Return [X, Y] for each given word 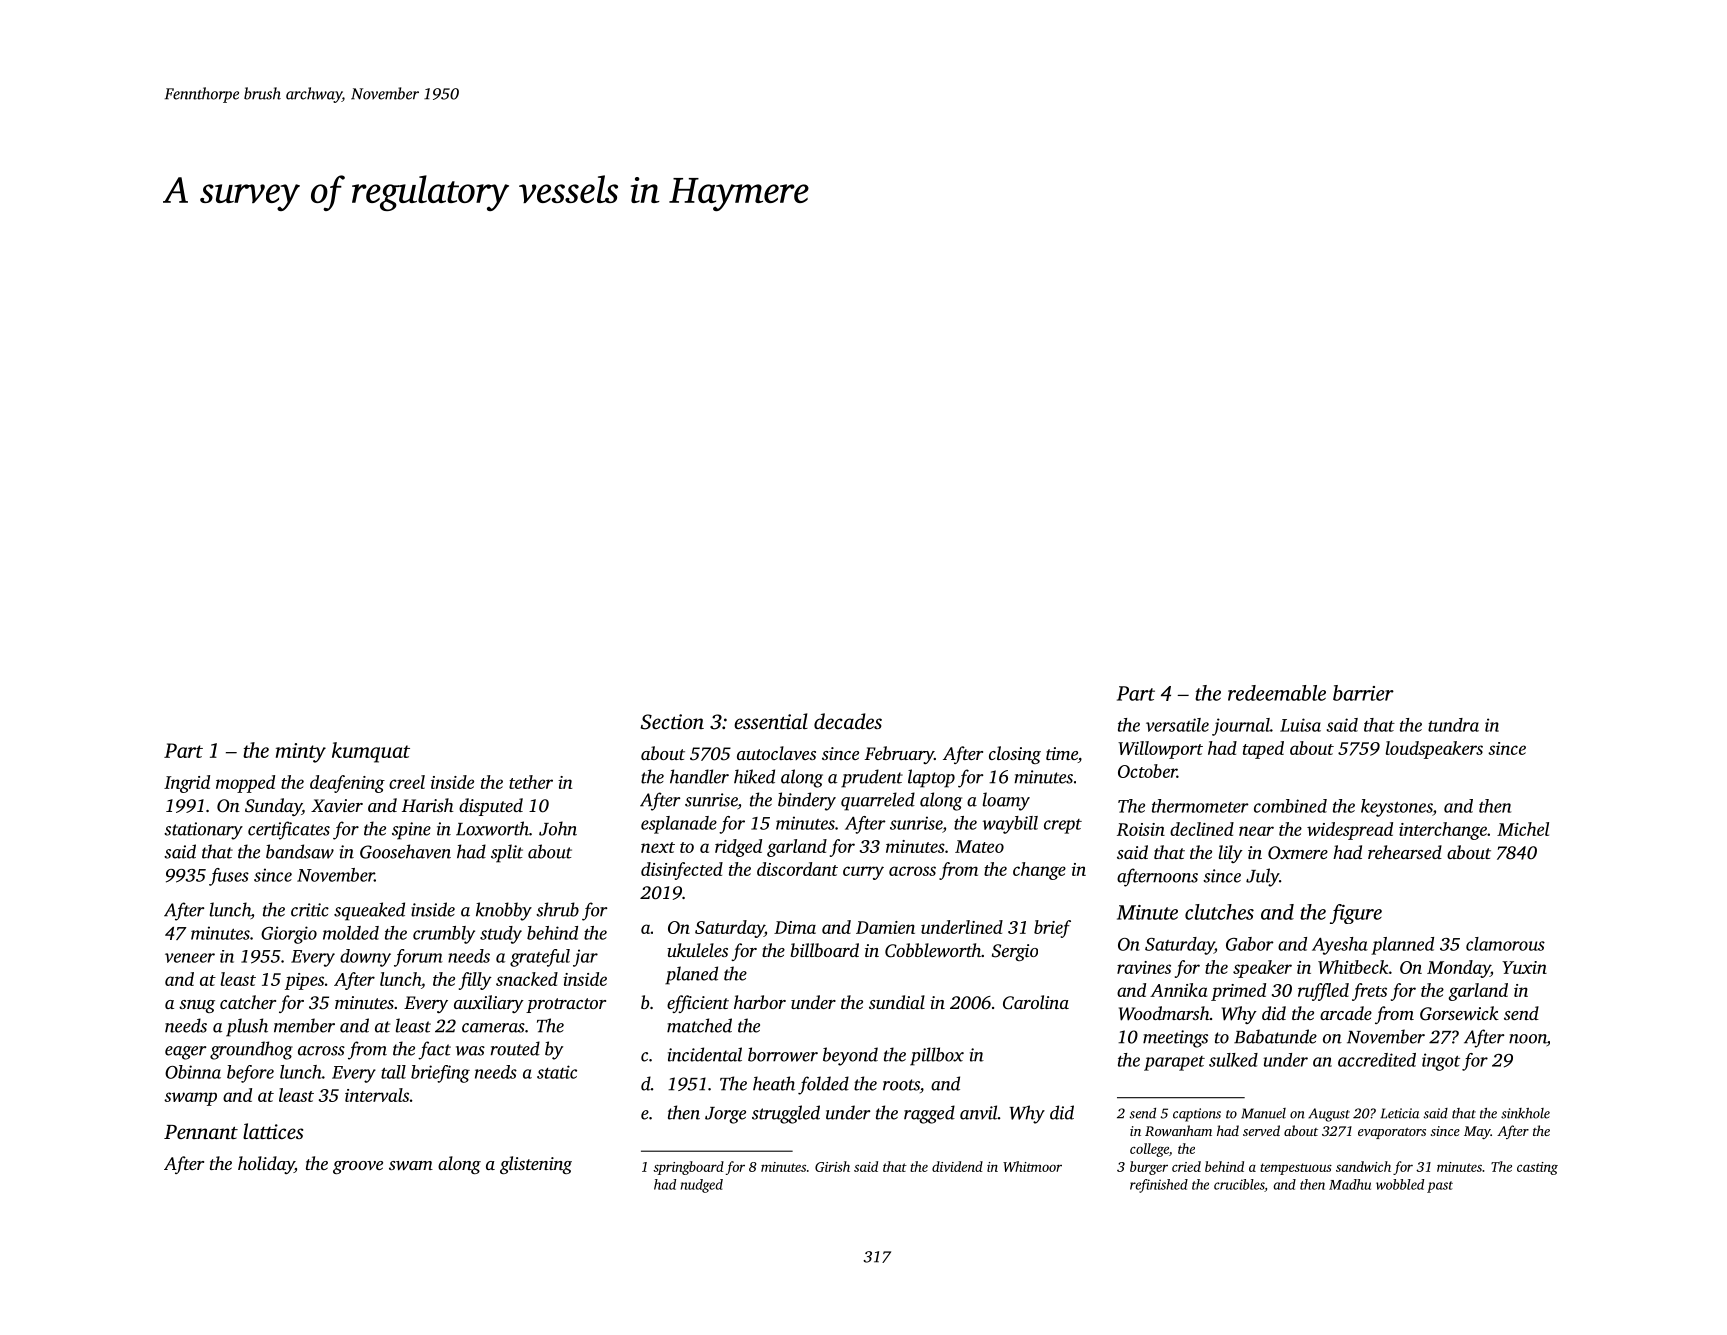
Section [672, 722]
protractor [566, 1005]
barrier [1363, 693]
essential [771, 721]
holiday [266, 1165]
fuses [229, 877]
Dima [795, 927]
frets [1369, 992]
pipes [304, 981]
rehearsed [1405, 852]
